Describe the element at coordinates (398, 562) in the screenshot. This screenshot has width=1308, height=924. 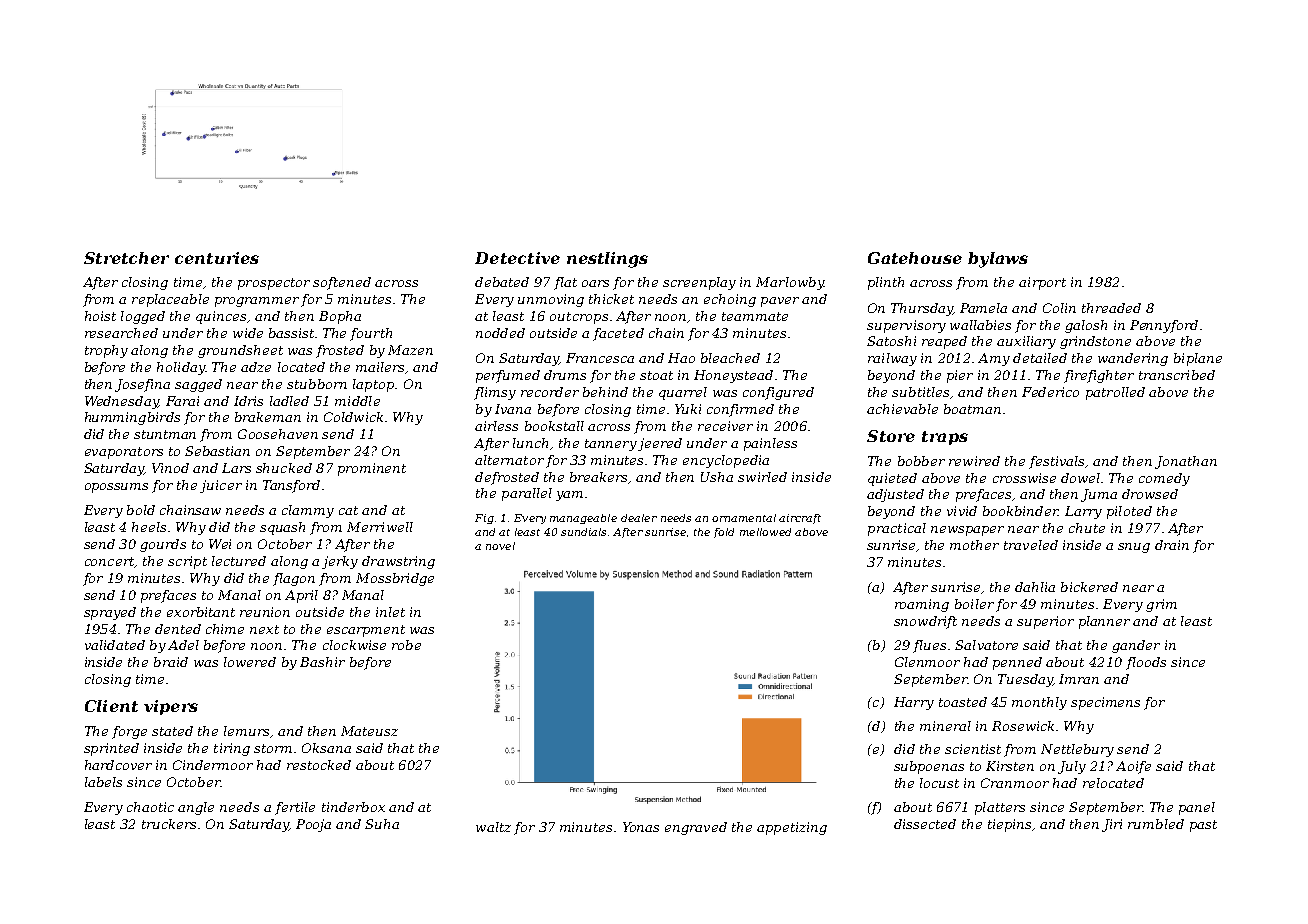
I see `drawstring` at that location.
